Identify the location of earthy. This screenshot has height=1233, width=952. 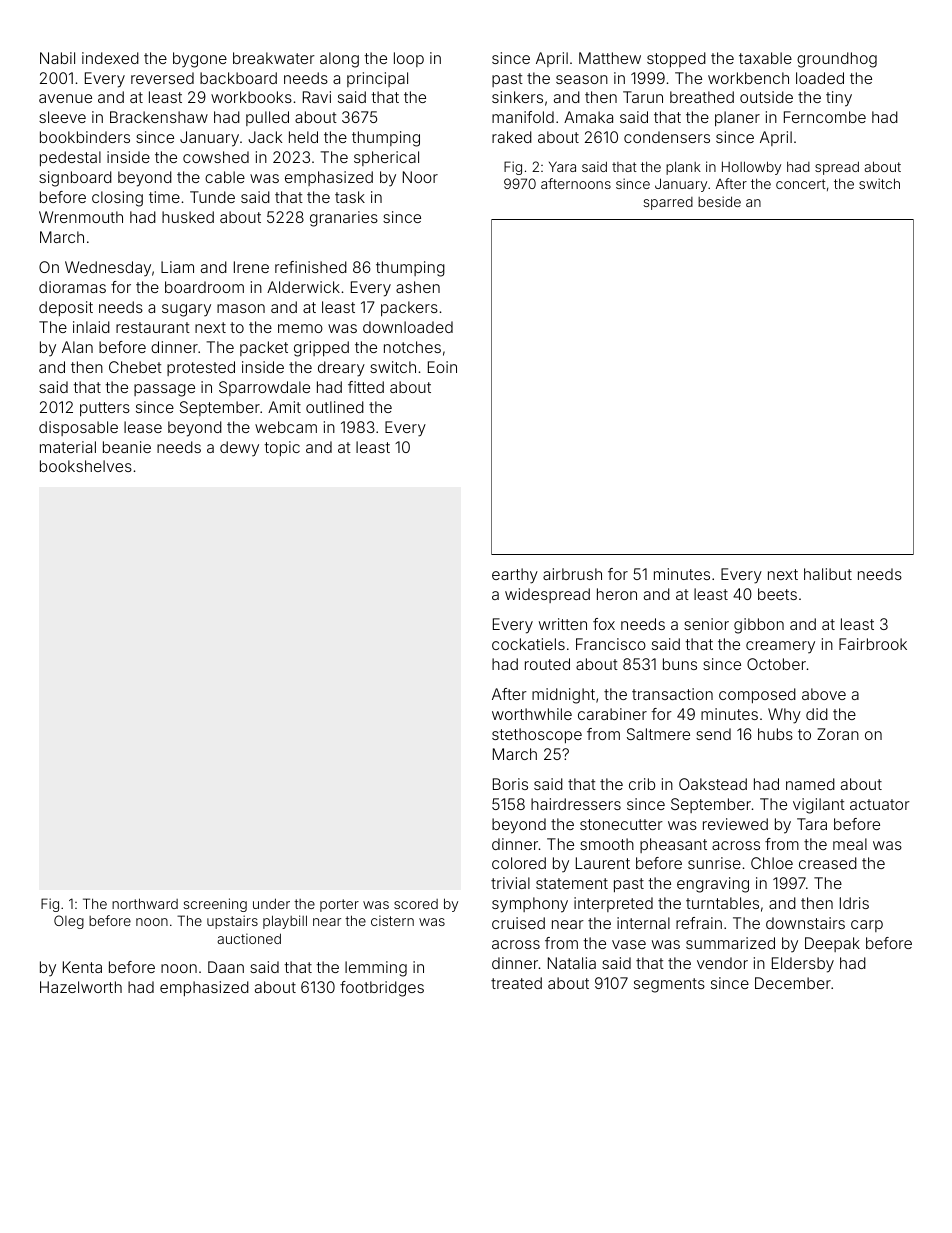
(515, 576).
